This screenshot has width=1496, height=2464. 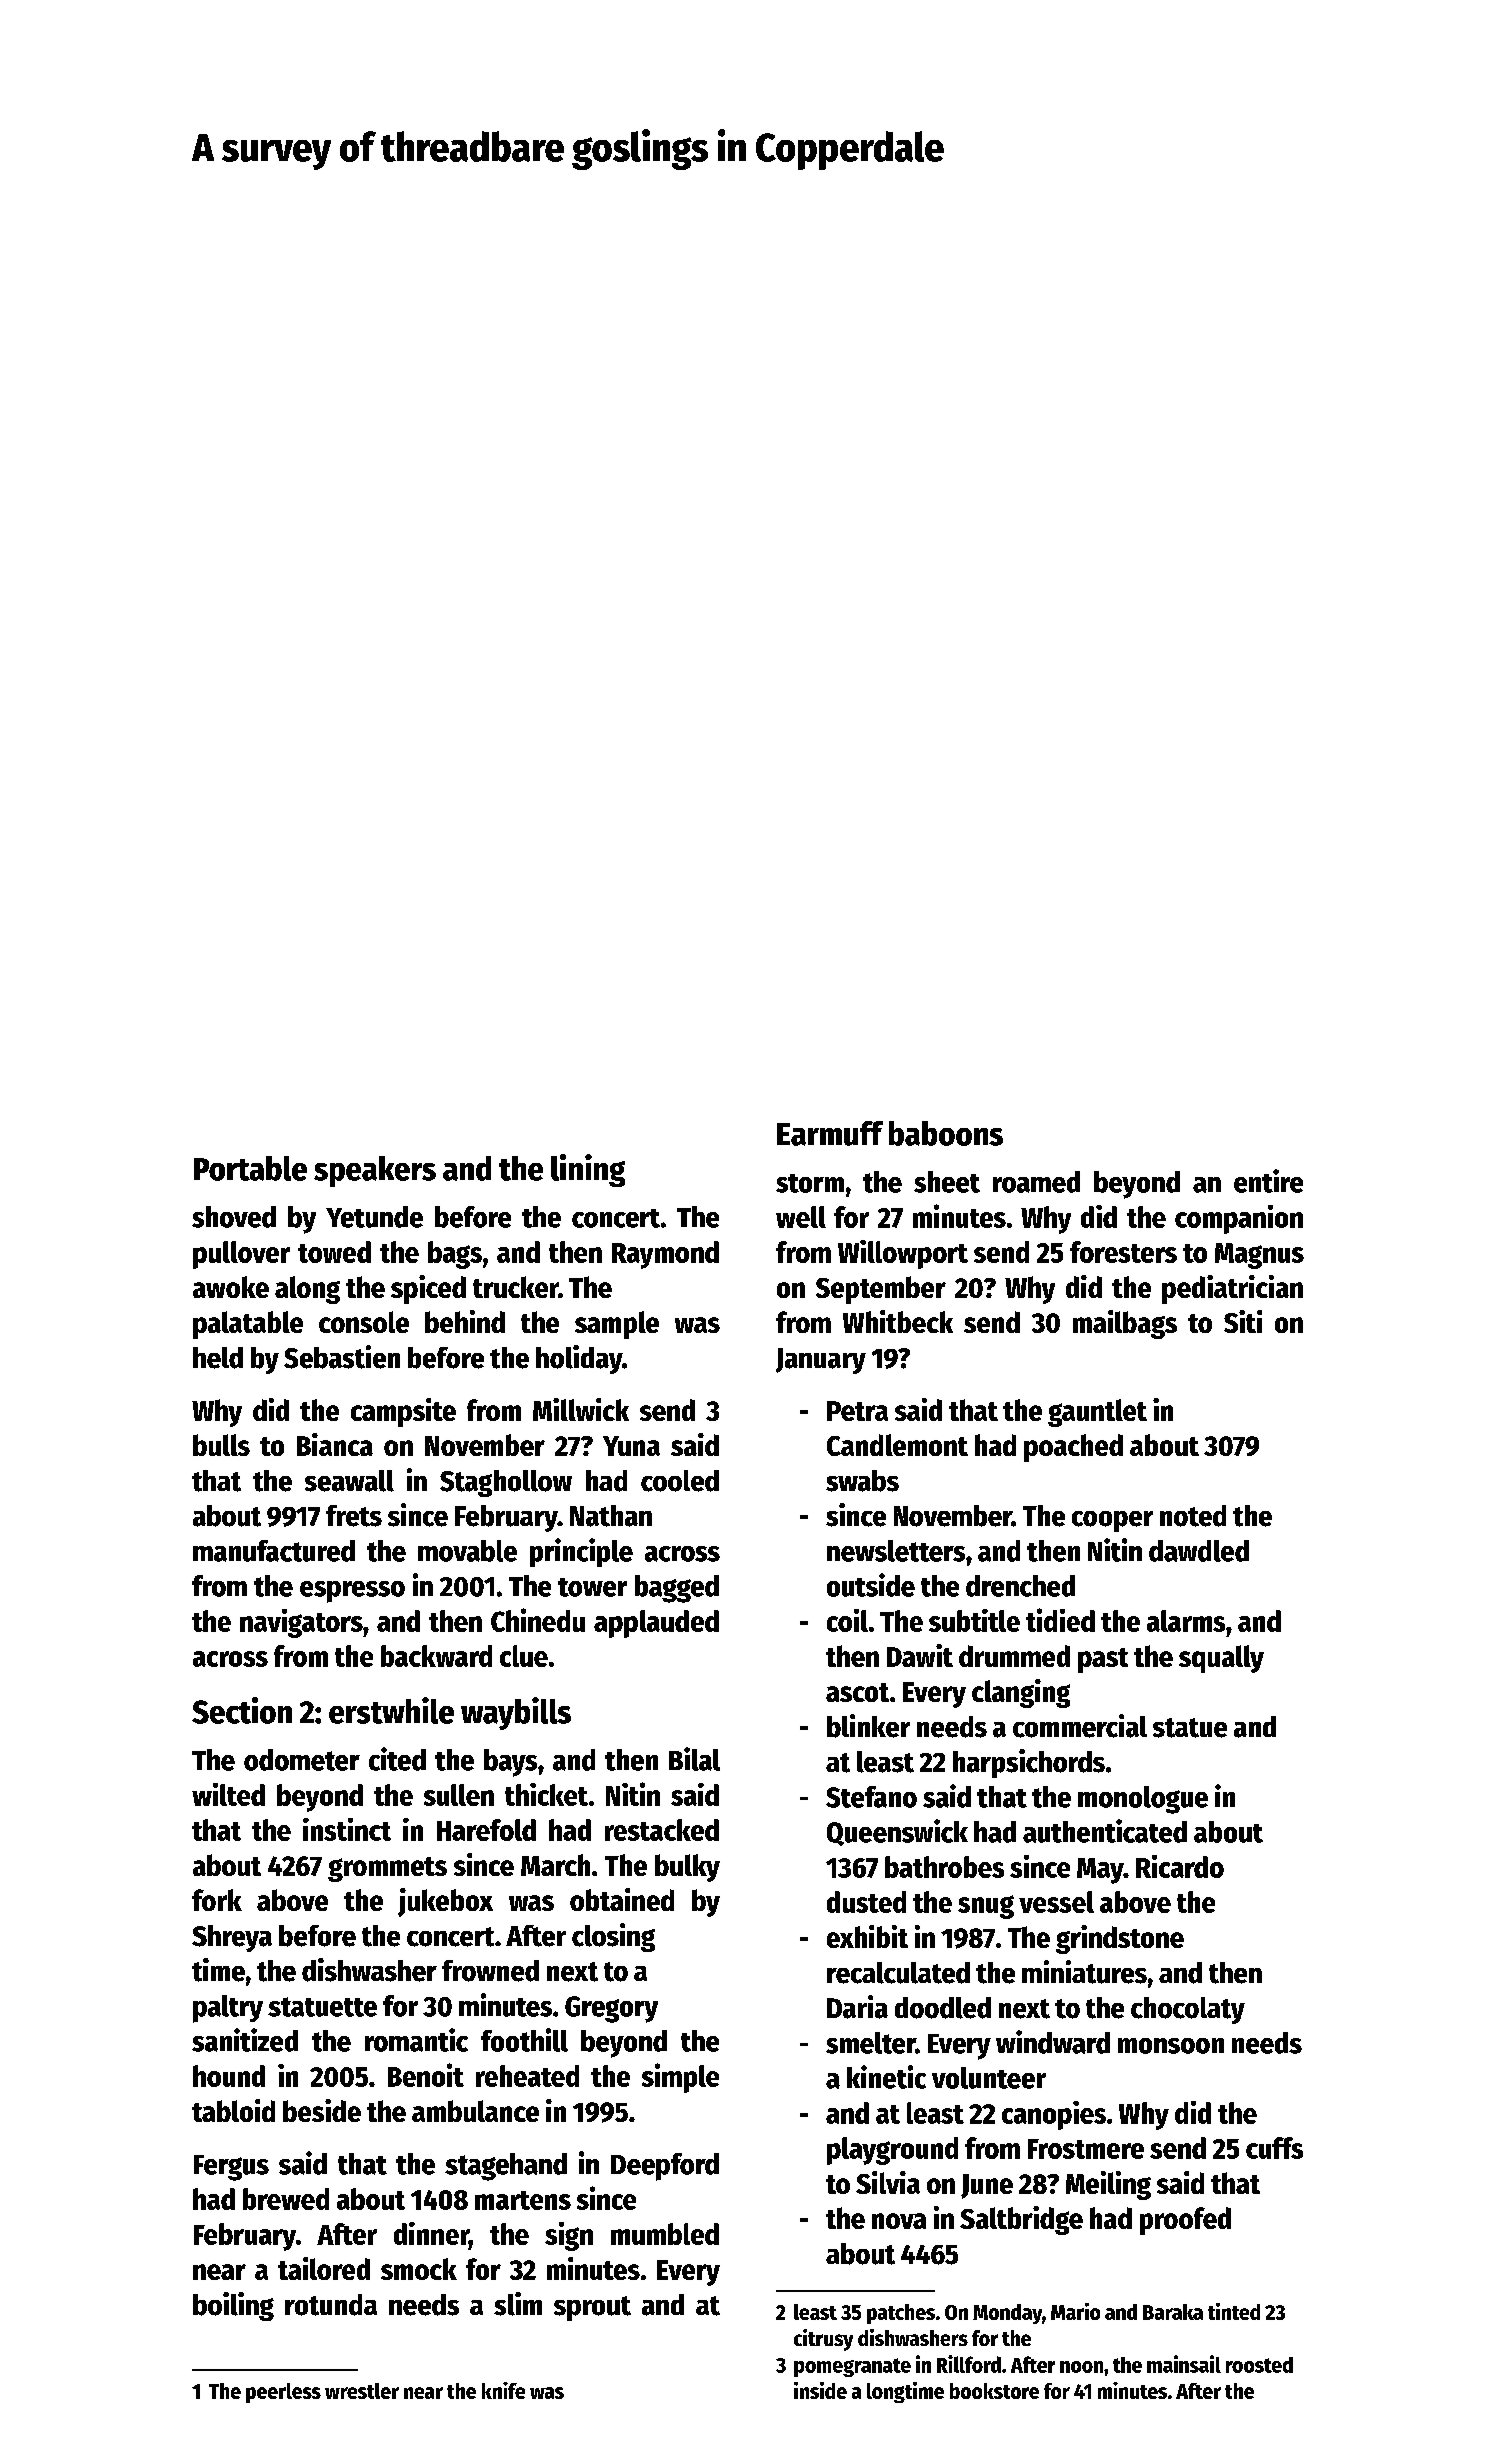 What do you see at coordinates (250, 1168) in the screenshot?
I see `Portable` at bounding box center [250, 1168].
